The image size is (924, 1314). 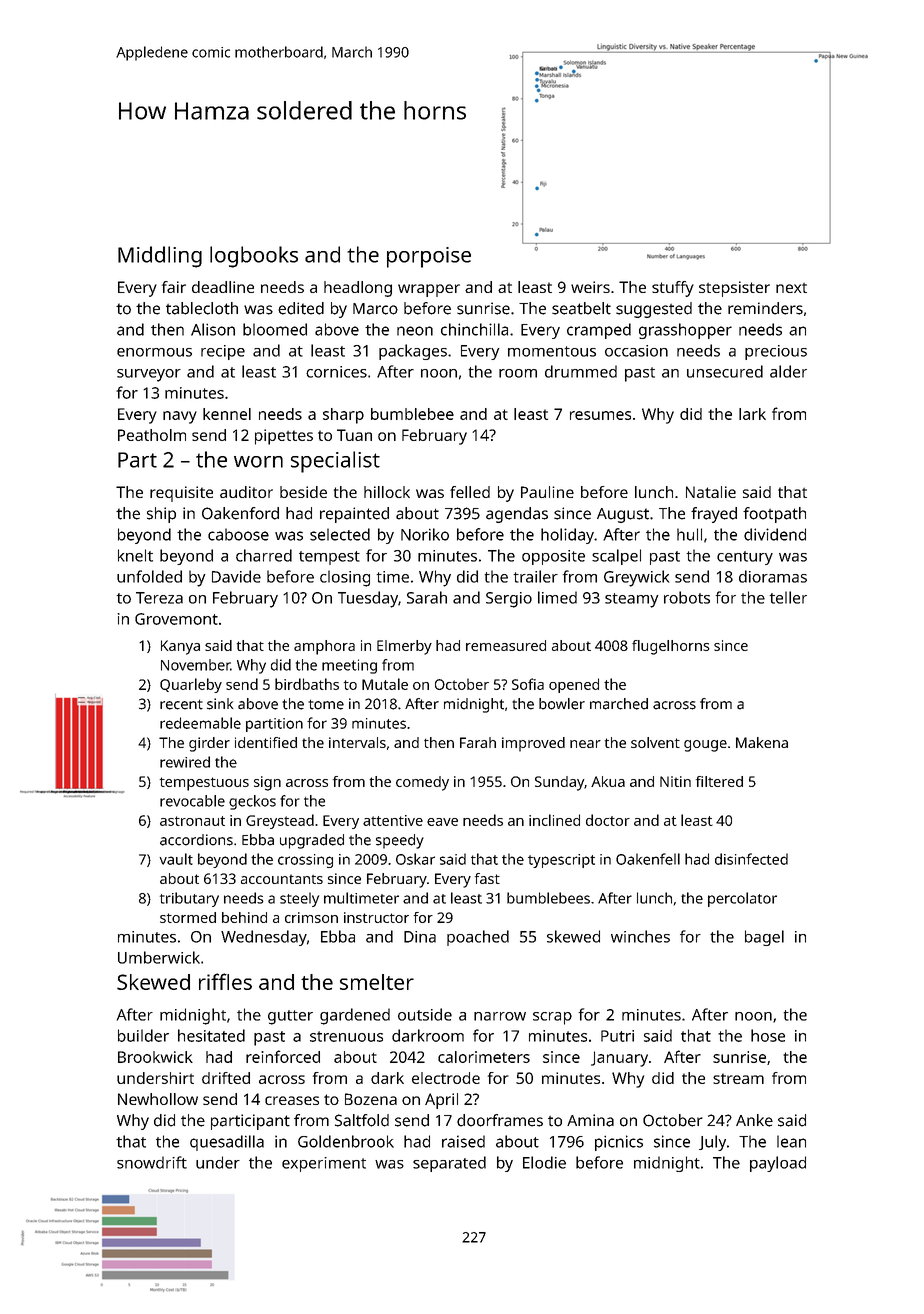 I want to click on Sofia, so click(x=528, y=684).
